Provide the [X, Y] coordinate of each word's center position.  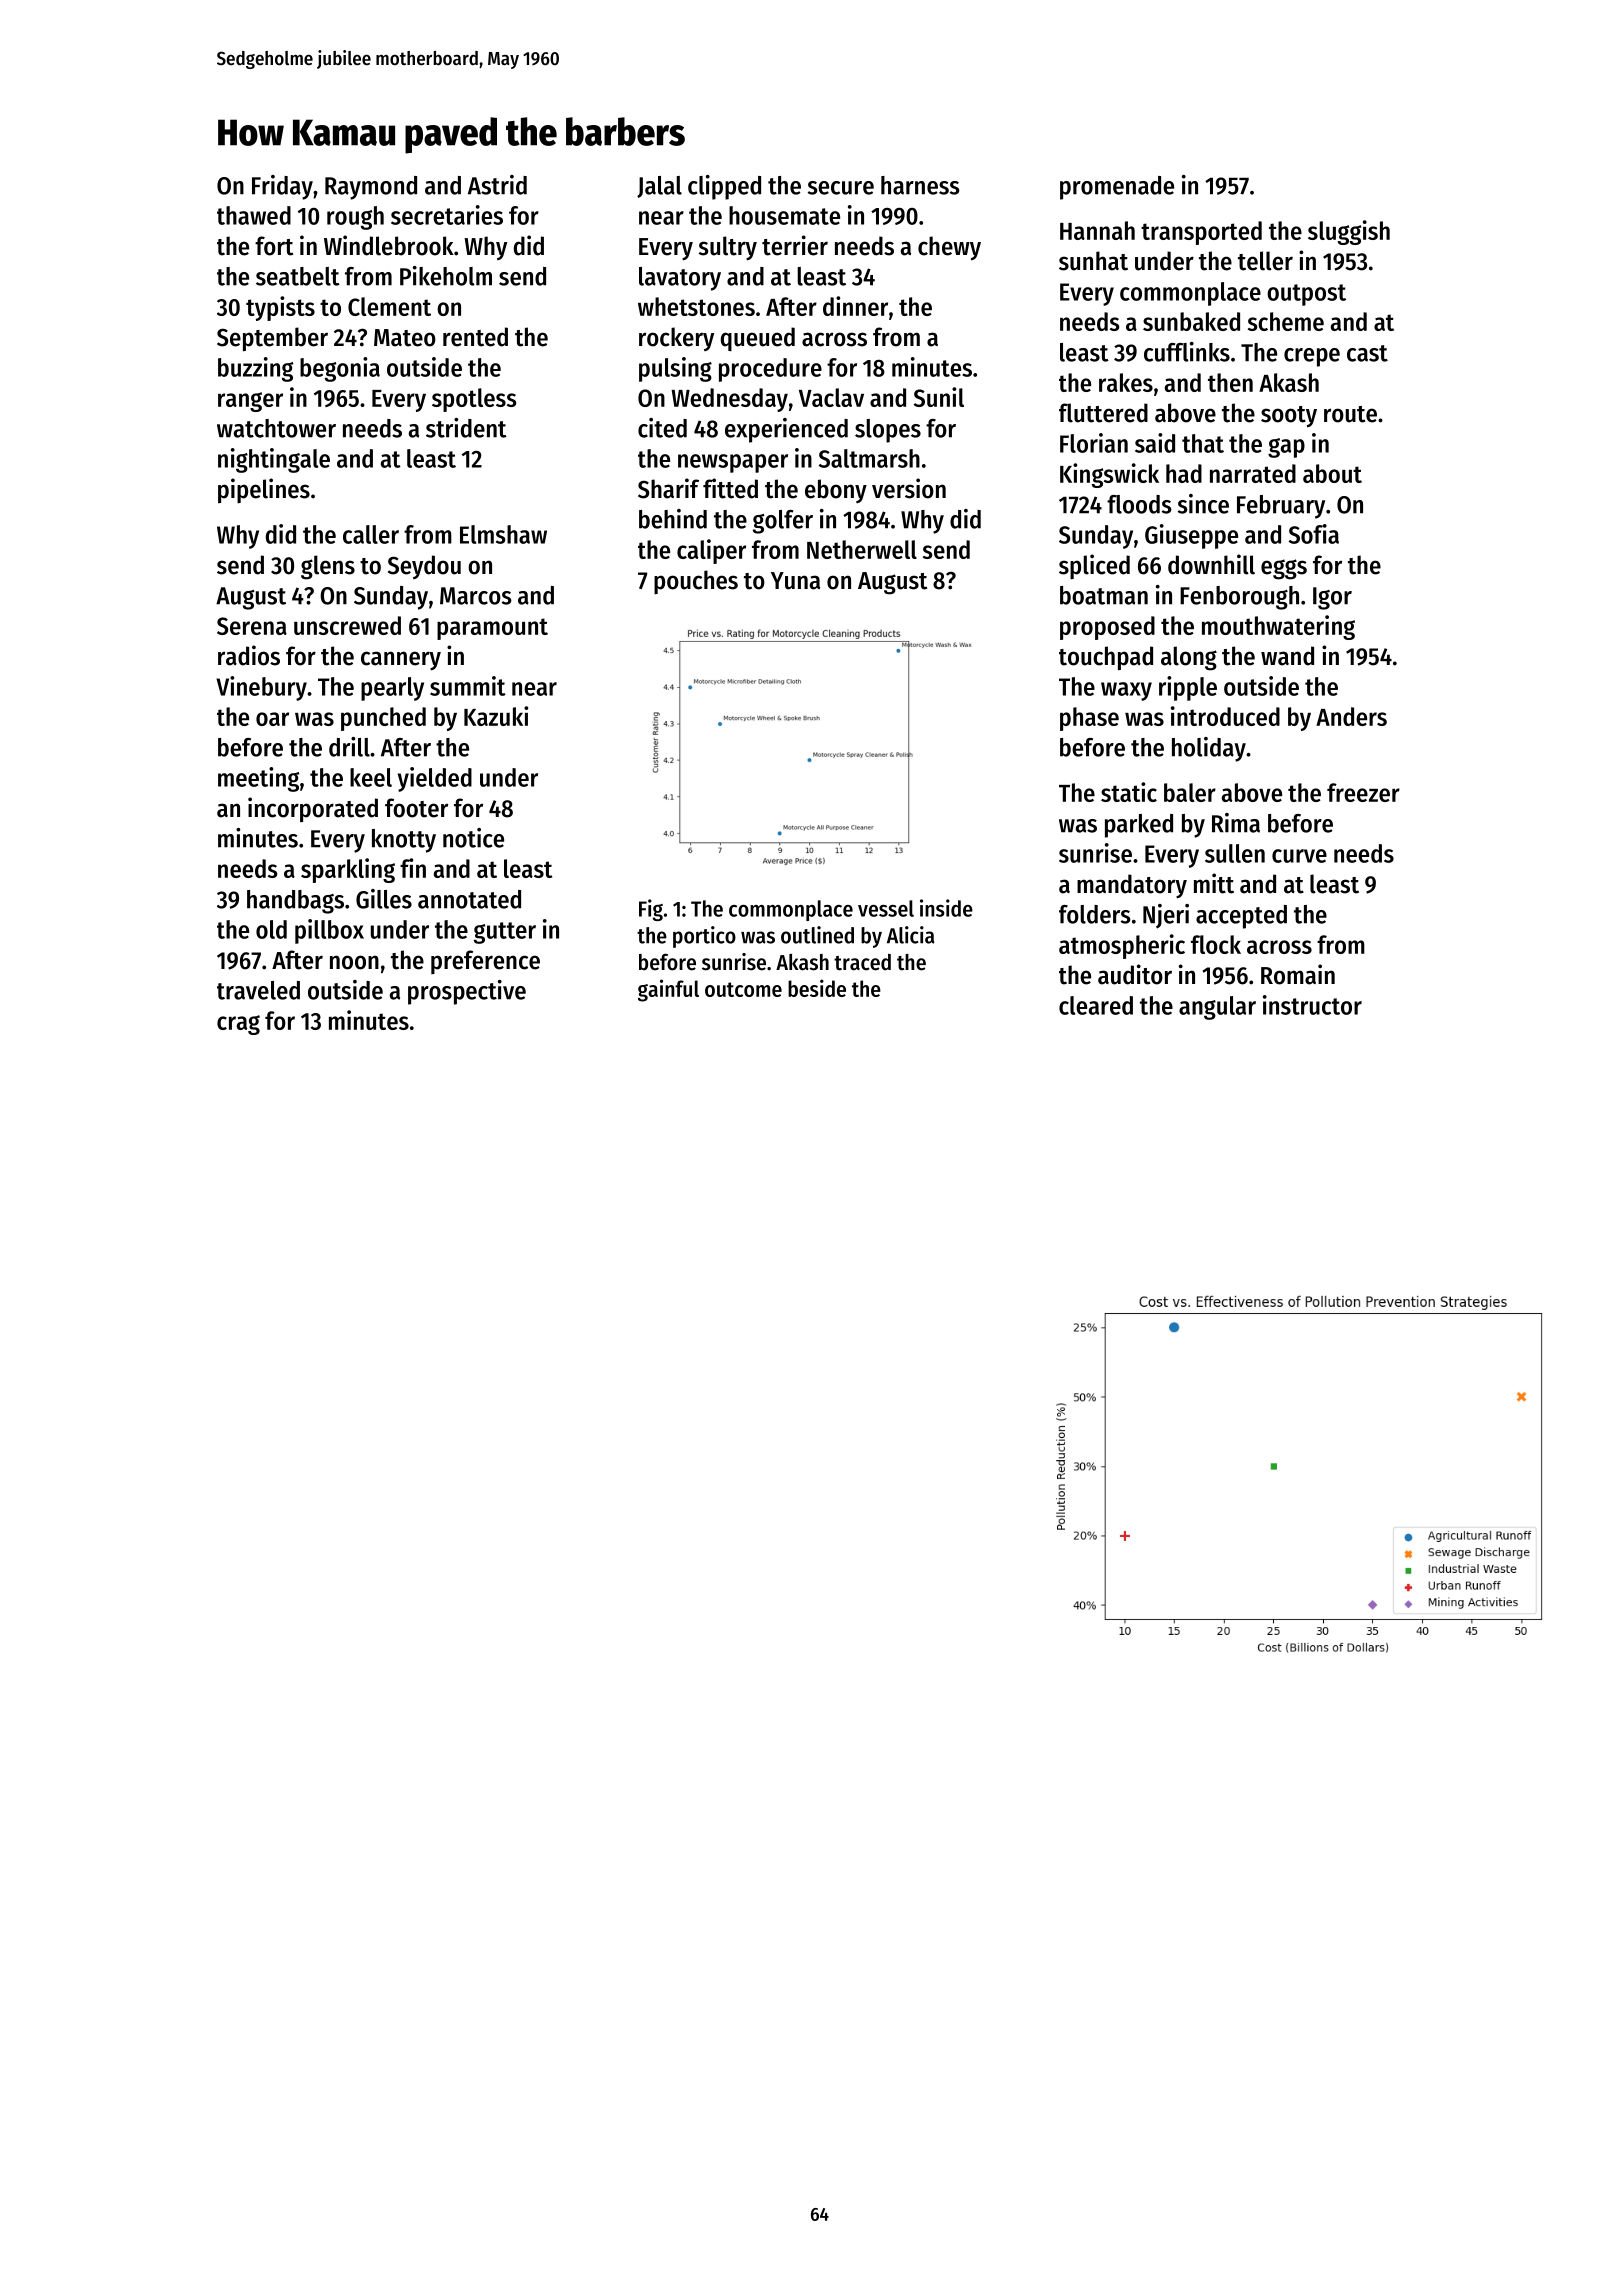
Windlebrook [389, 245]
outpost [1306, 295]
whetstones [696, 306]
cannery [401, 660]
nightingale [274, 460]
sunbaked [1191, 321]
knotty [404, 841]
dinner [855, 306]
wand [1287, 656]
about [1332, 473]
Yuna [795, 581]
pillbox [329, 931]
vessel [886, 908]
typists [280, 308]
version [909, 488]
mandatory [1132, 886]
